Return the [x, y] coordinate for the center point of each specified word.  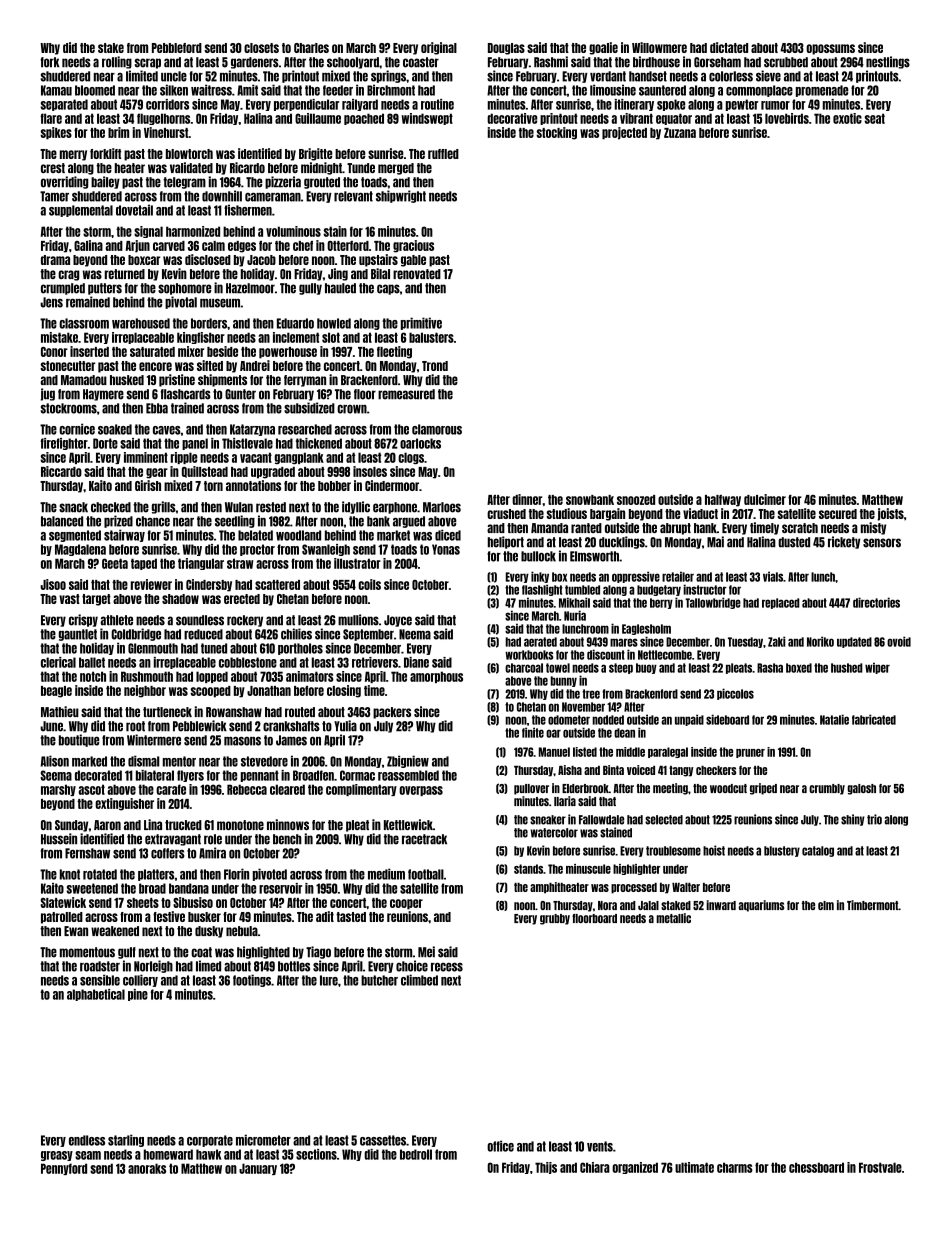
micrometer [263, 1140]
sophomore [184, 289]
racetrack [424, 839]
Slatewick [63, 902]
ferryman [305, 381]
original [439, 48]
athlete [117, 620]
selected [664, 820]
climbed [419, 980]
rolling [117, 62]
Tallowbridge [713, 603]
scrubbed [786, 62]
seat [874, 118]
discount [606, 654]
